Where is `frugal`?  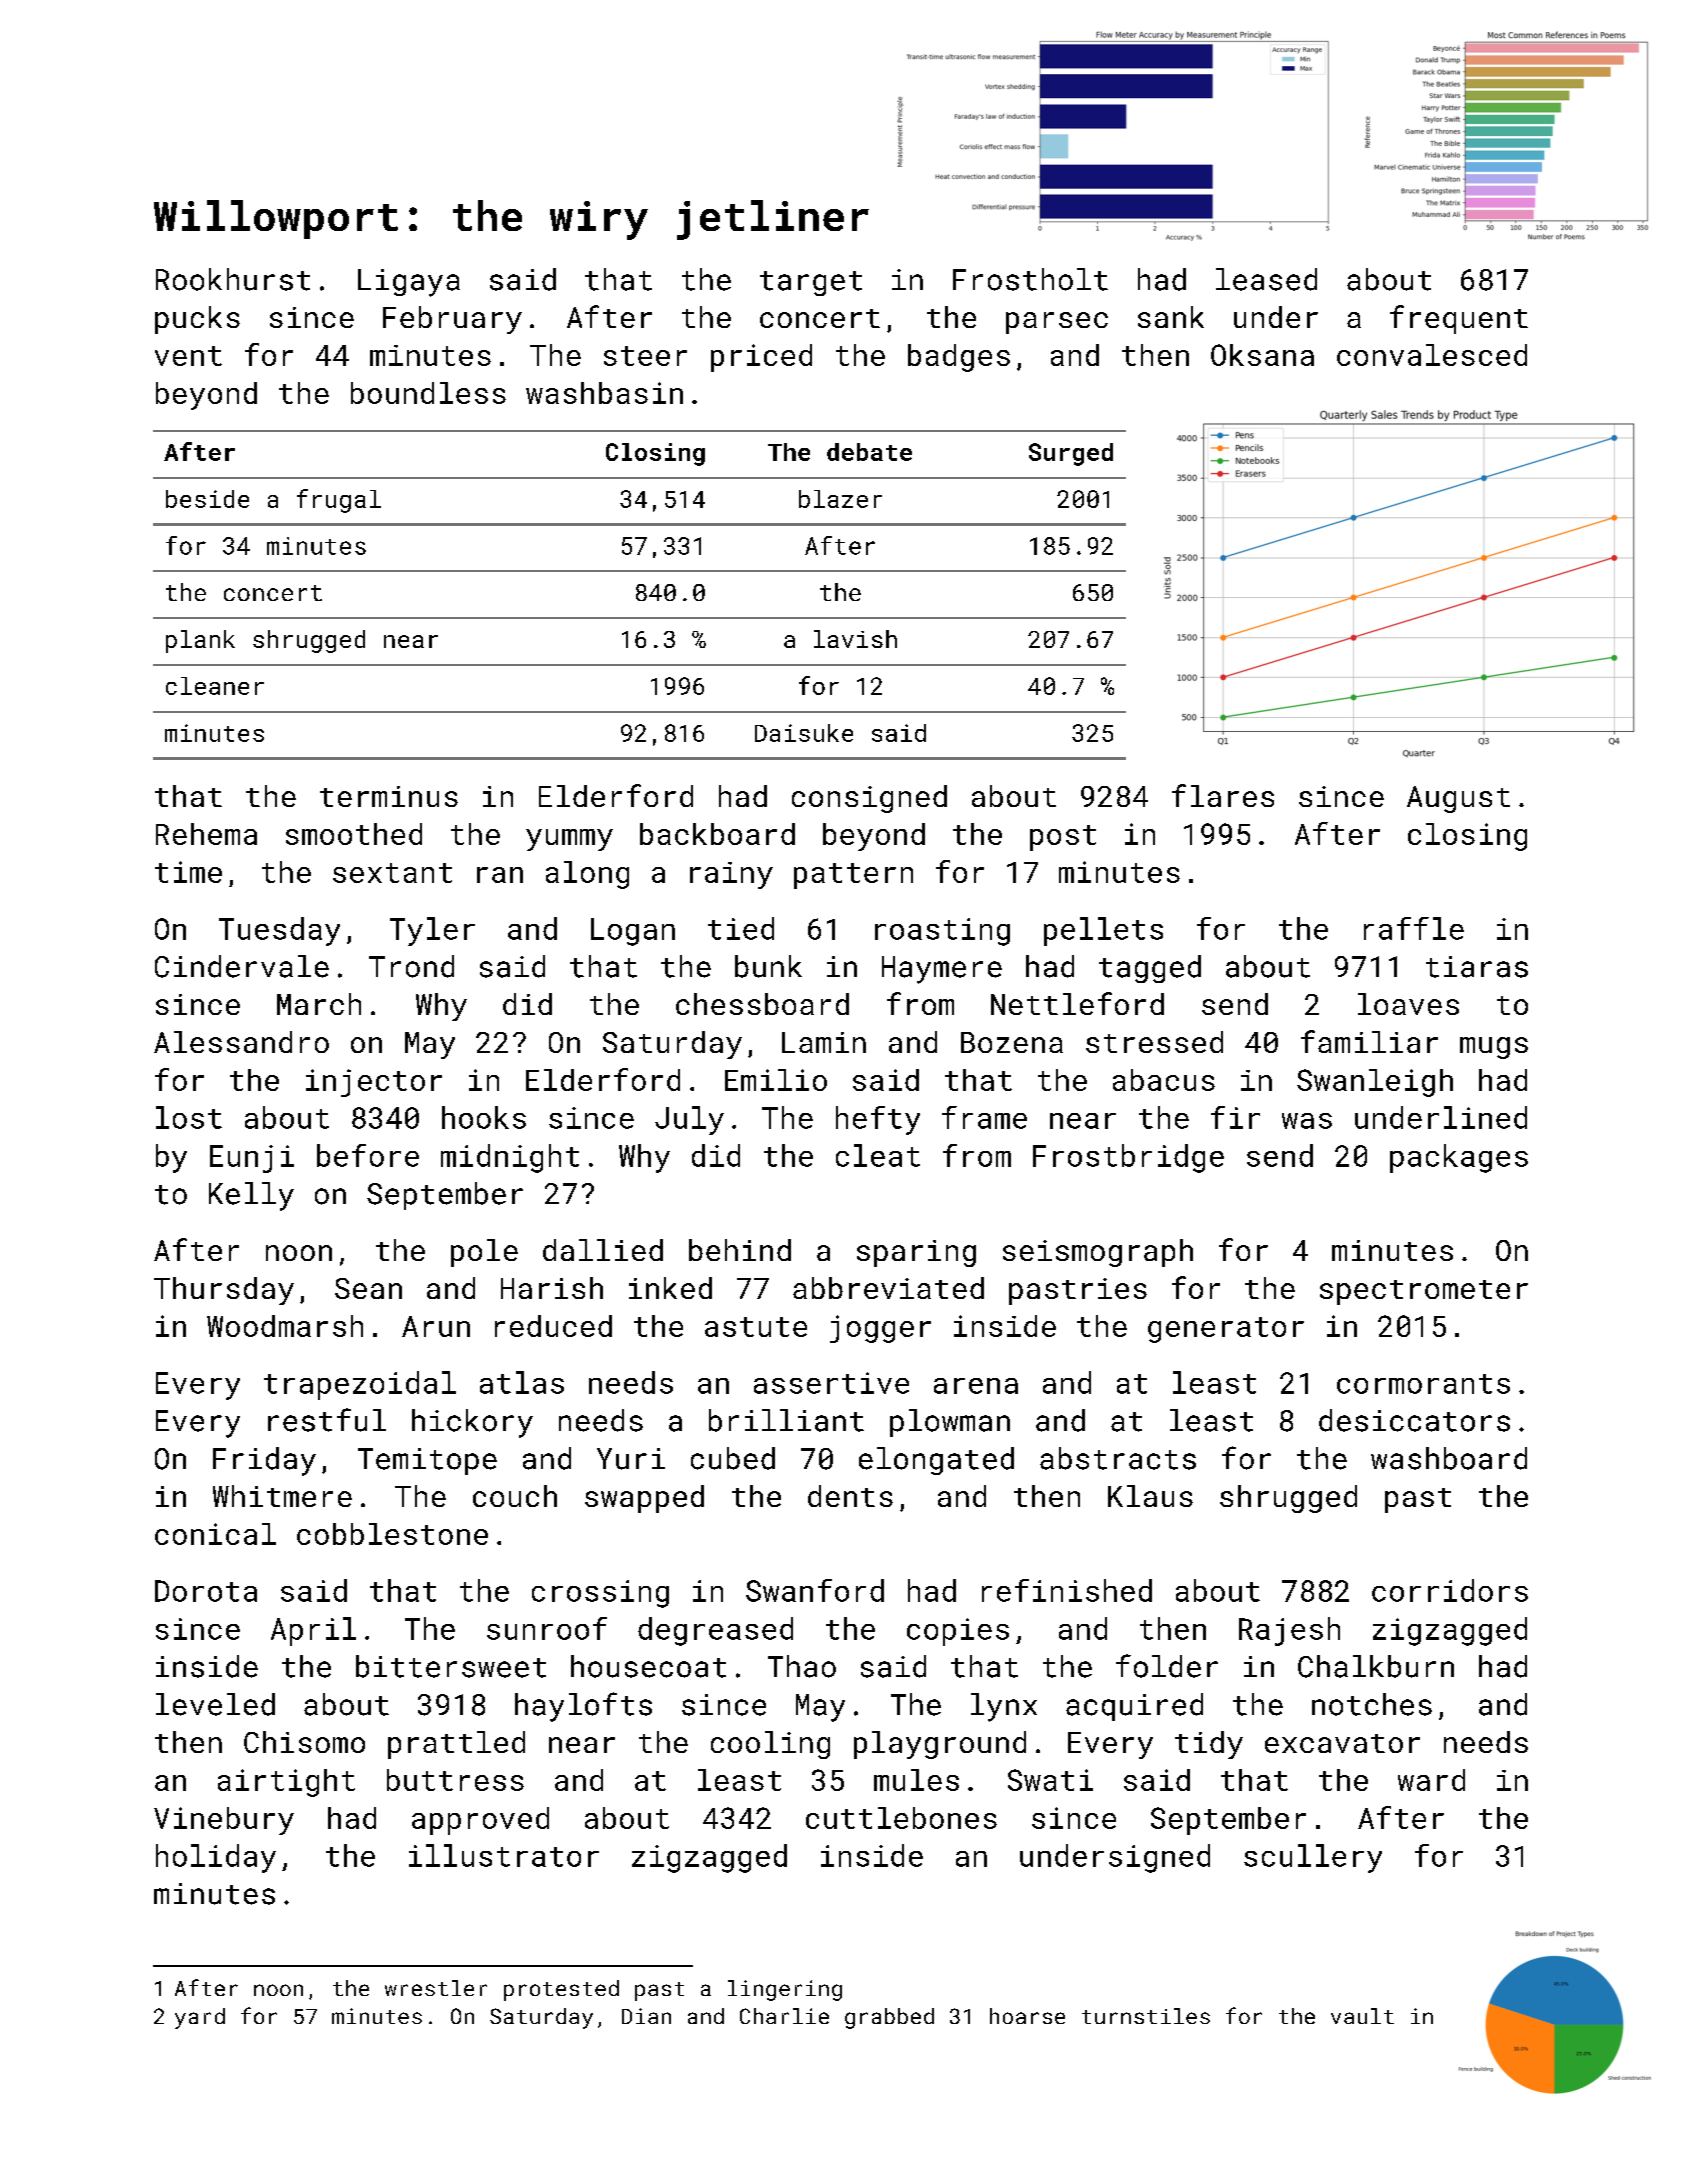
frugal is located at coordinates (339, 501).
